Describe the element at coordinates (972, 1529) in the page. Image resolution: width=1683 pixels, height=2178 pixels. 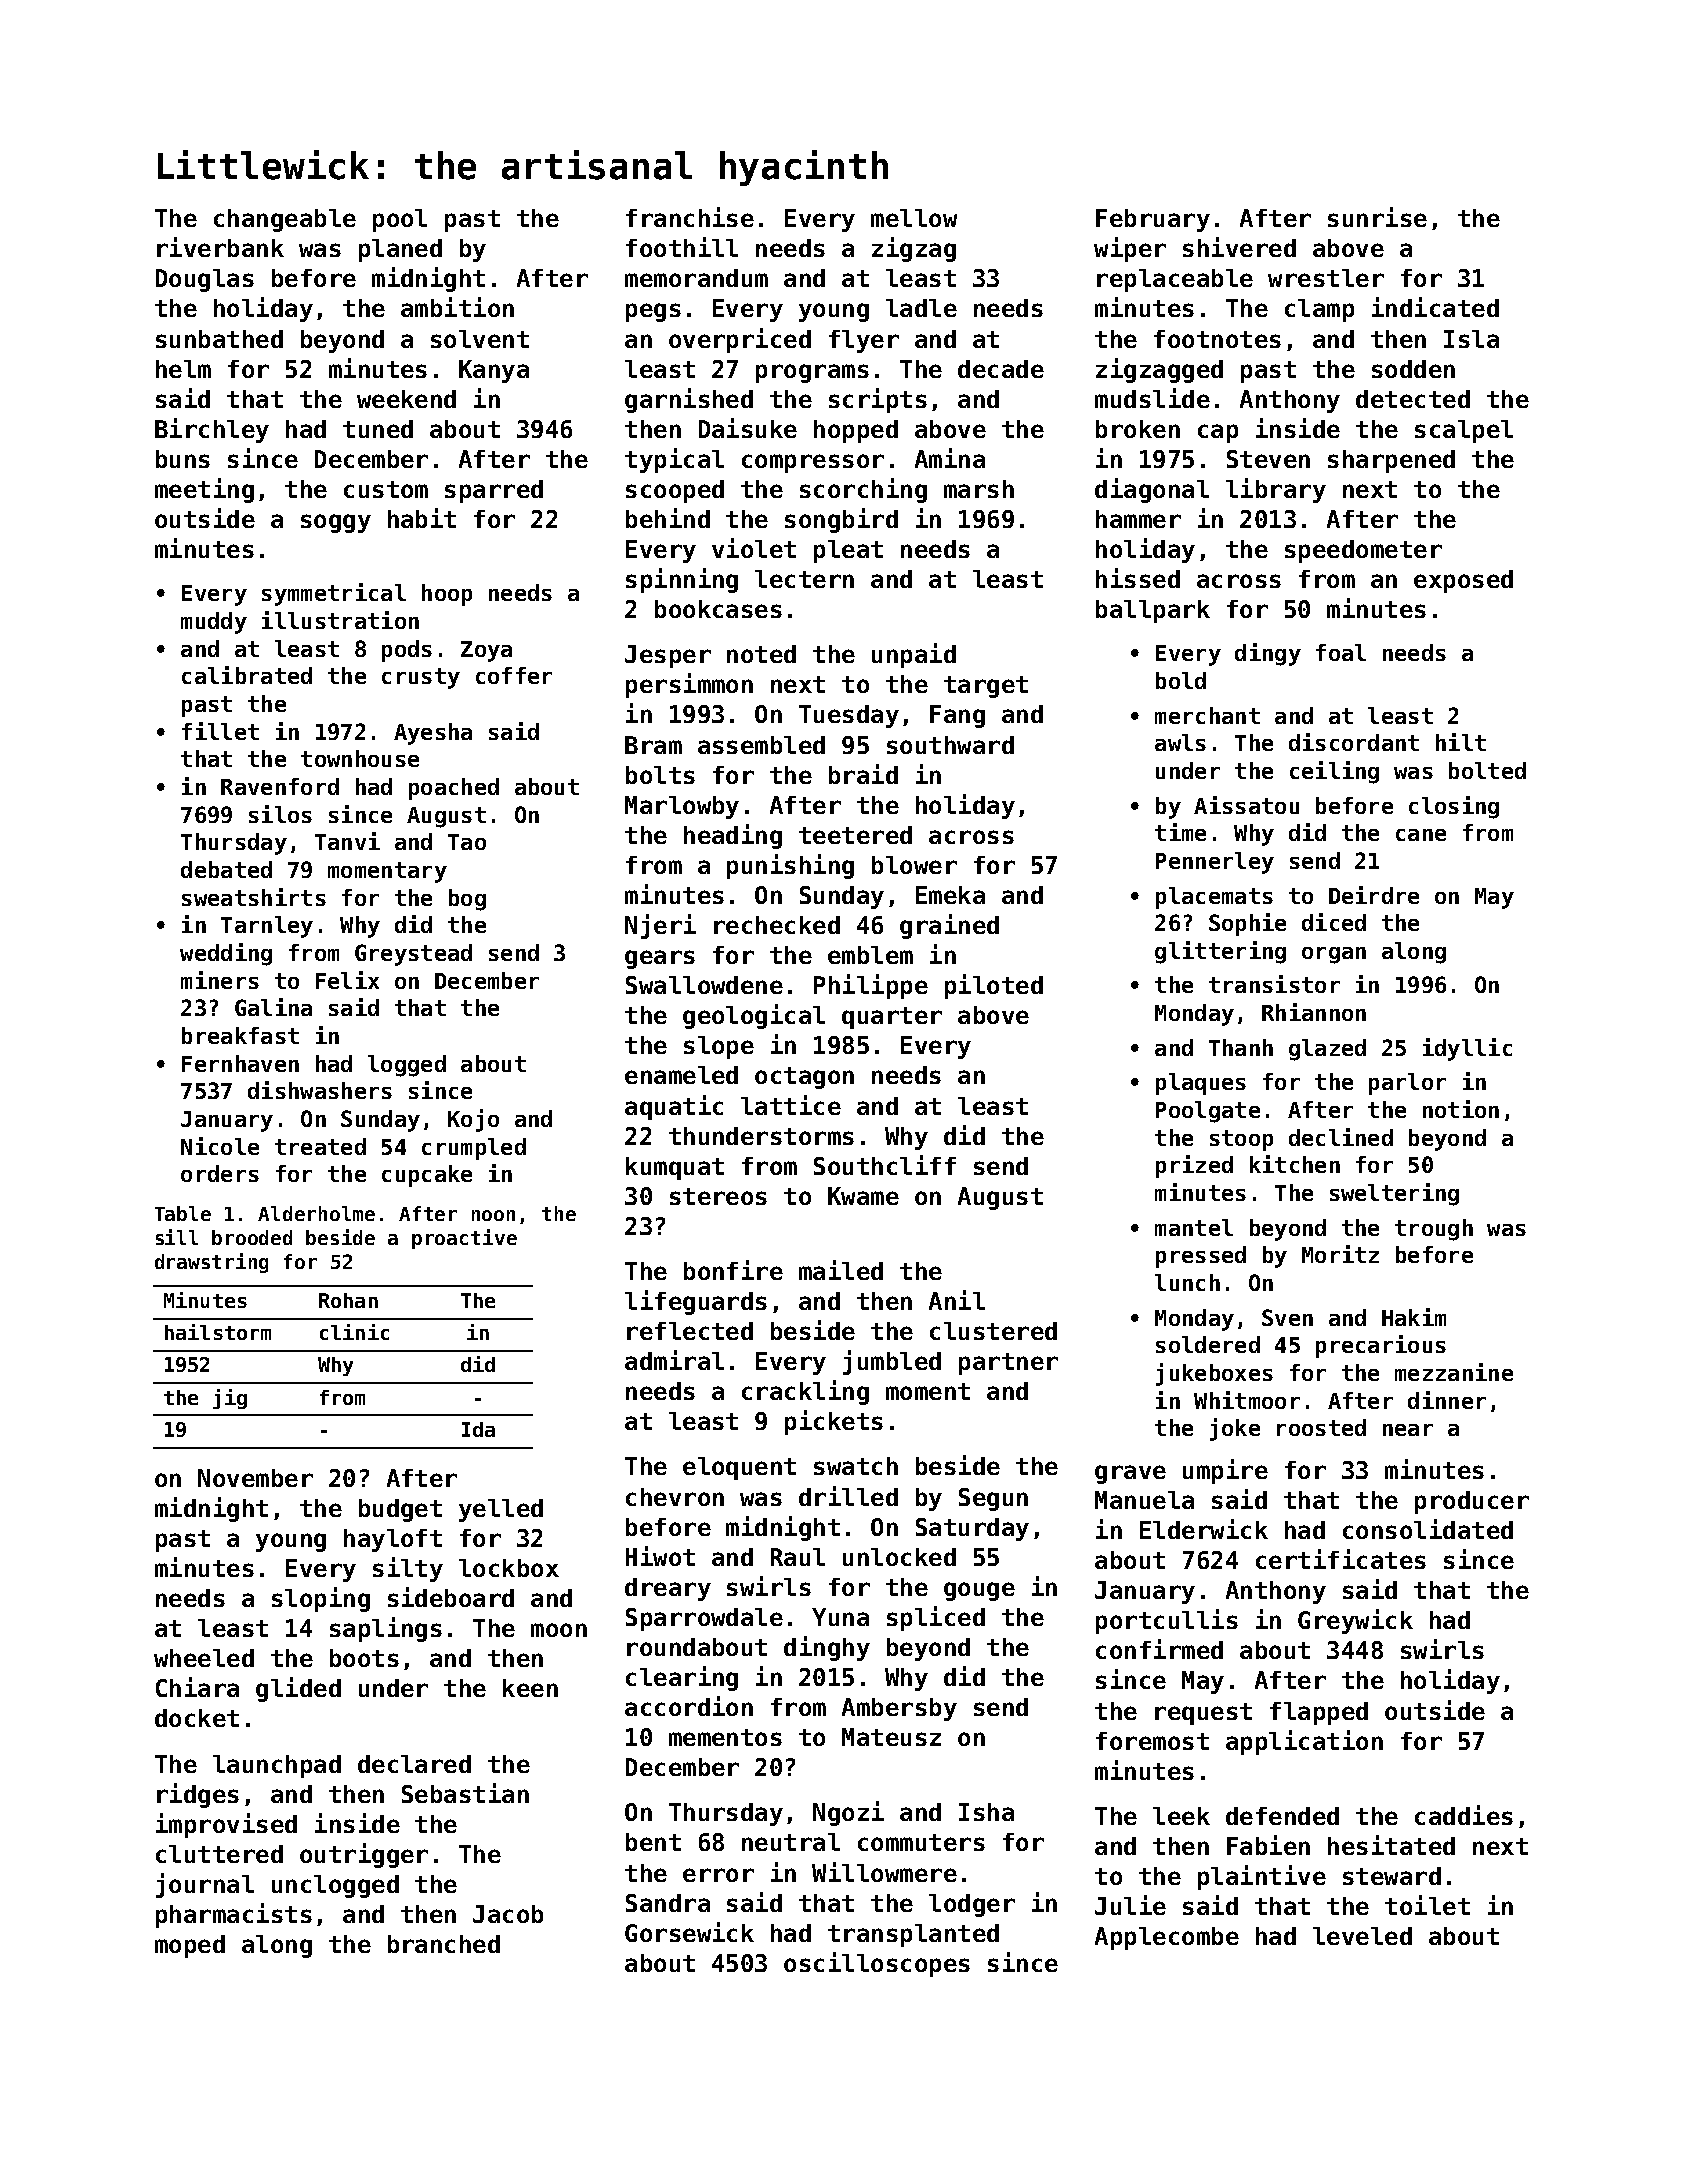
I see `Saturday` at that location.
